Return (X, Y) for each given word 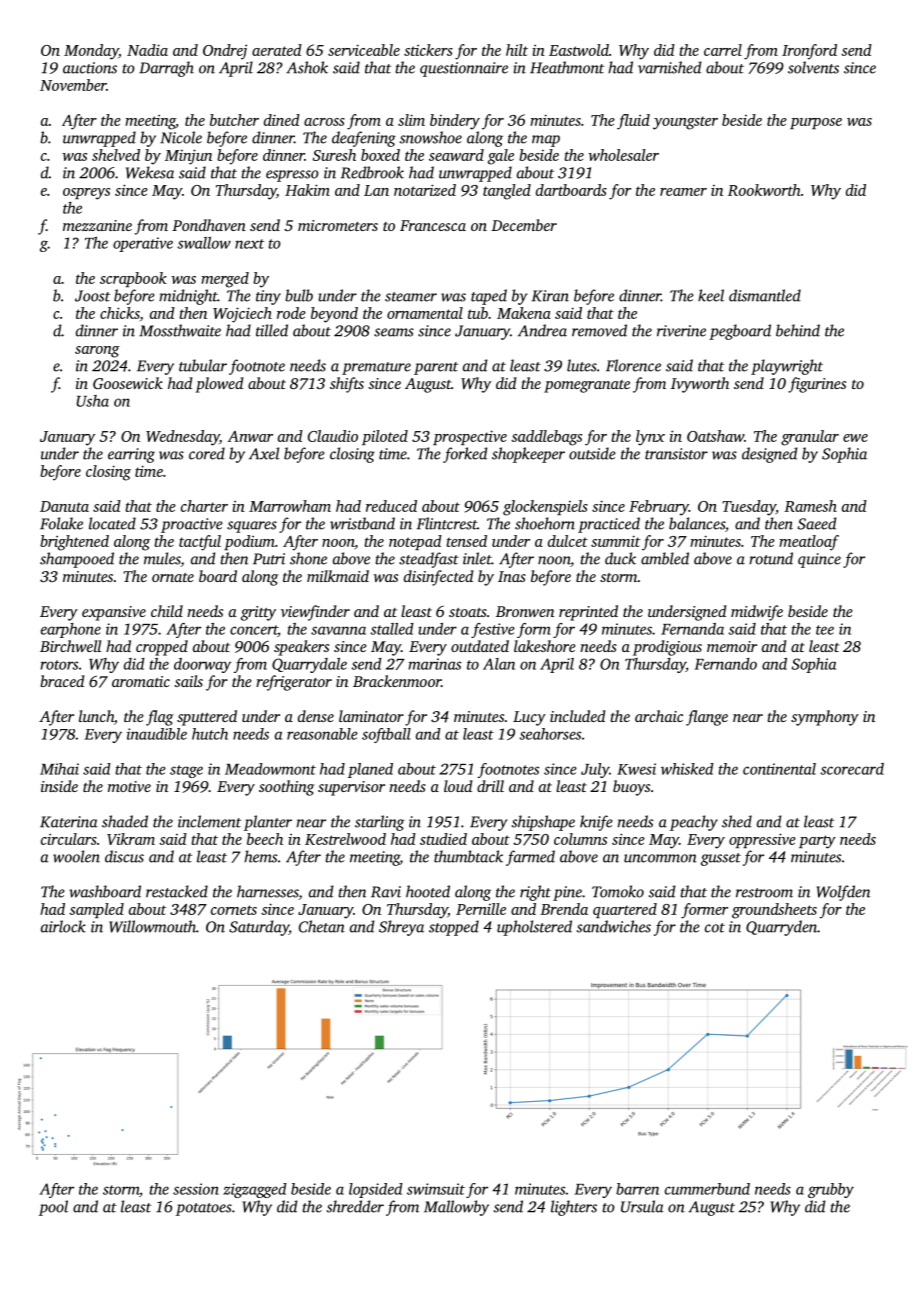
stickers (428, 50)
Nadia (147, 50)
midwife (757, 613)
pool (53, 1208)
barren (637, 1189)
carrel (723, 50)
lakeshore (545, 646)
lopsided (376, 1190)
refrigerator (294, 683)
